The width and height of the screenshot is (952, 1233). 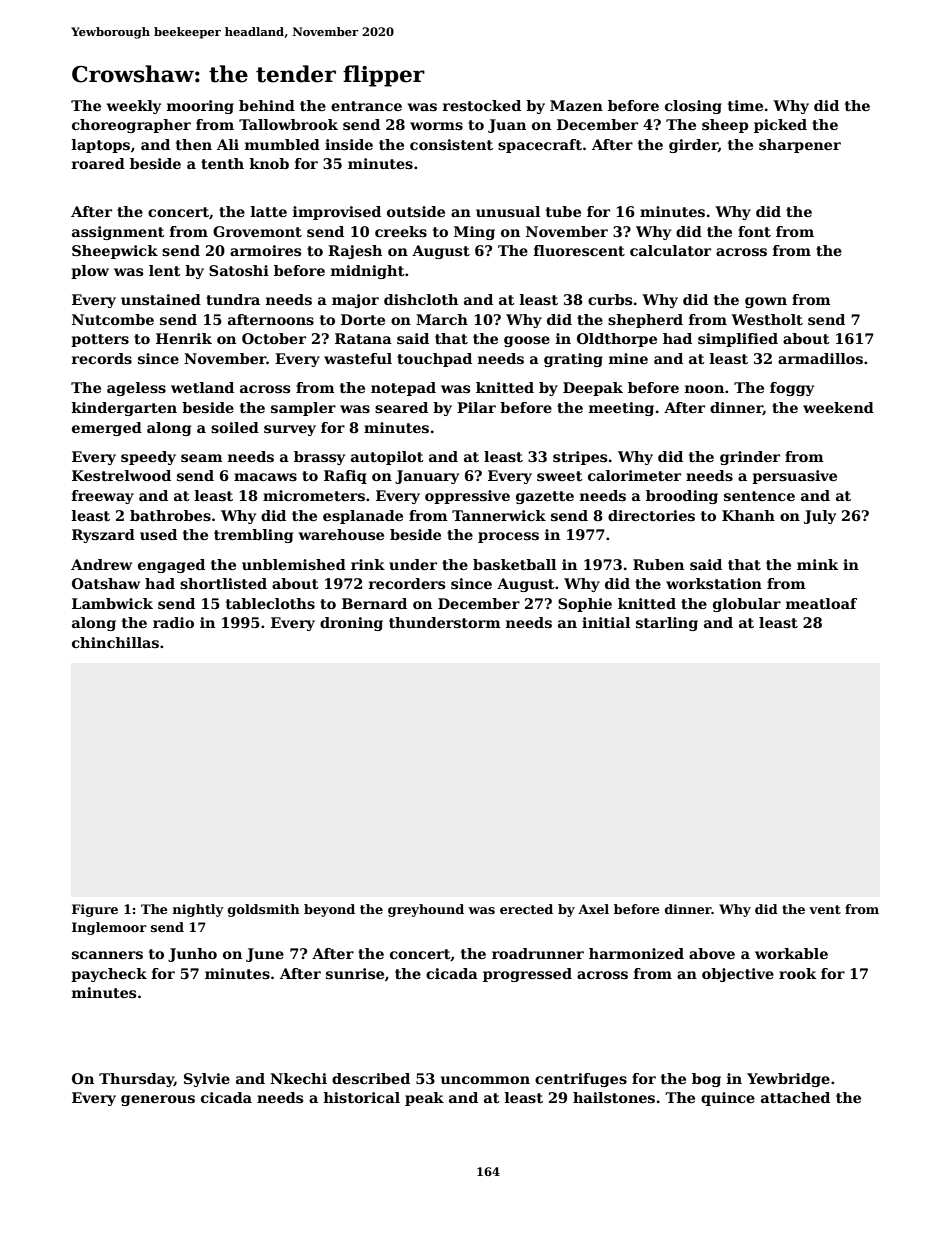 I want to click on meeting, so click(x=621, y=409).
